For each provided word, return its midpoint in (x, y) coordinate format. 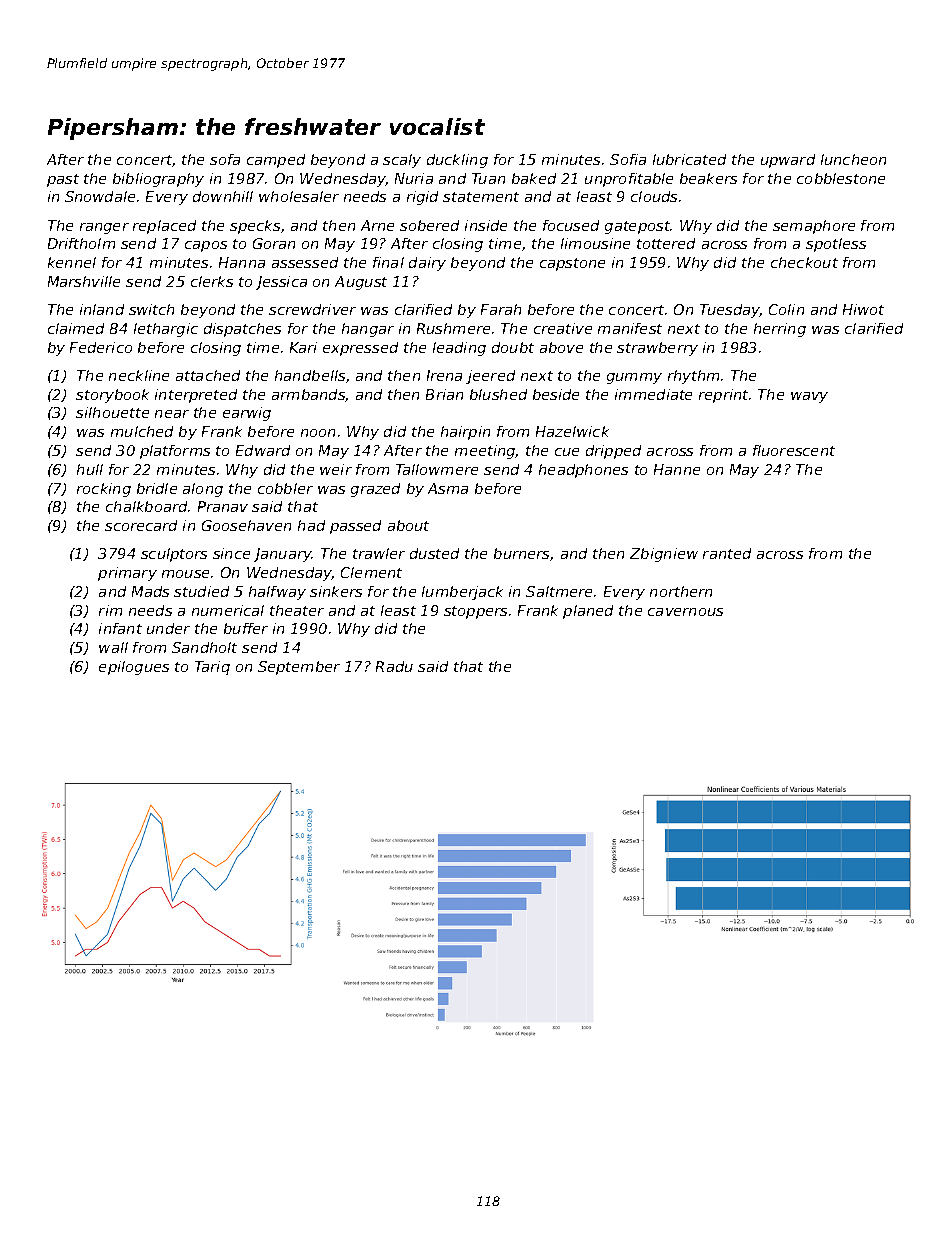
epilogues (134, 668)
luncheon (853, 159)
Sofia (628, 159)
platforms (175, 452)
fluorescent (794, 450)
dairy (427, 264)
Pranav (223, 506)
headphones (583, 471)
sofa (225, 159)
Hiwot (863, 309)
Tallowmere (437, 469)
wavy (809, 397)
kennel (72, 262)
